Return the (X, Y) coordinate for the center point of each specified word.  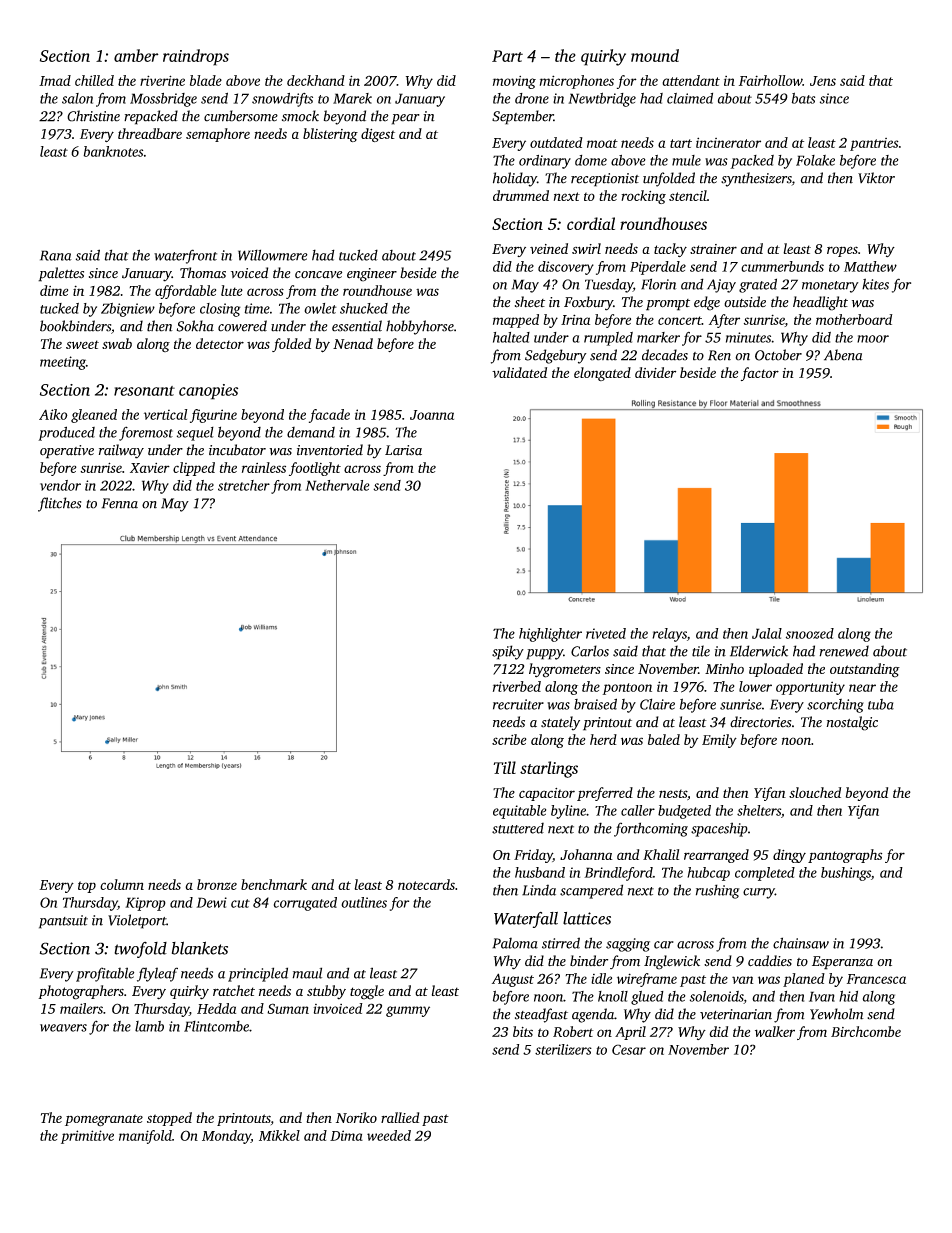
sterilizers (563, 1049)
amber (136, 55)
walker (775, 1031)
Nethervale (337, 485)
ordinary (545, 162)
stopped (169, 1119)
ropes (842, 251)
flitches (59, 504)
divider (655, 372)
